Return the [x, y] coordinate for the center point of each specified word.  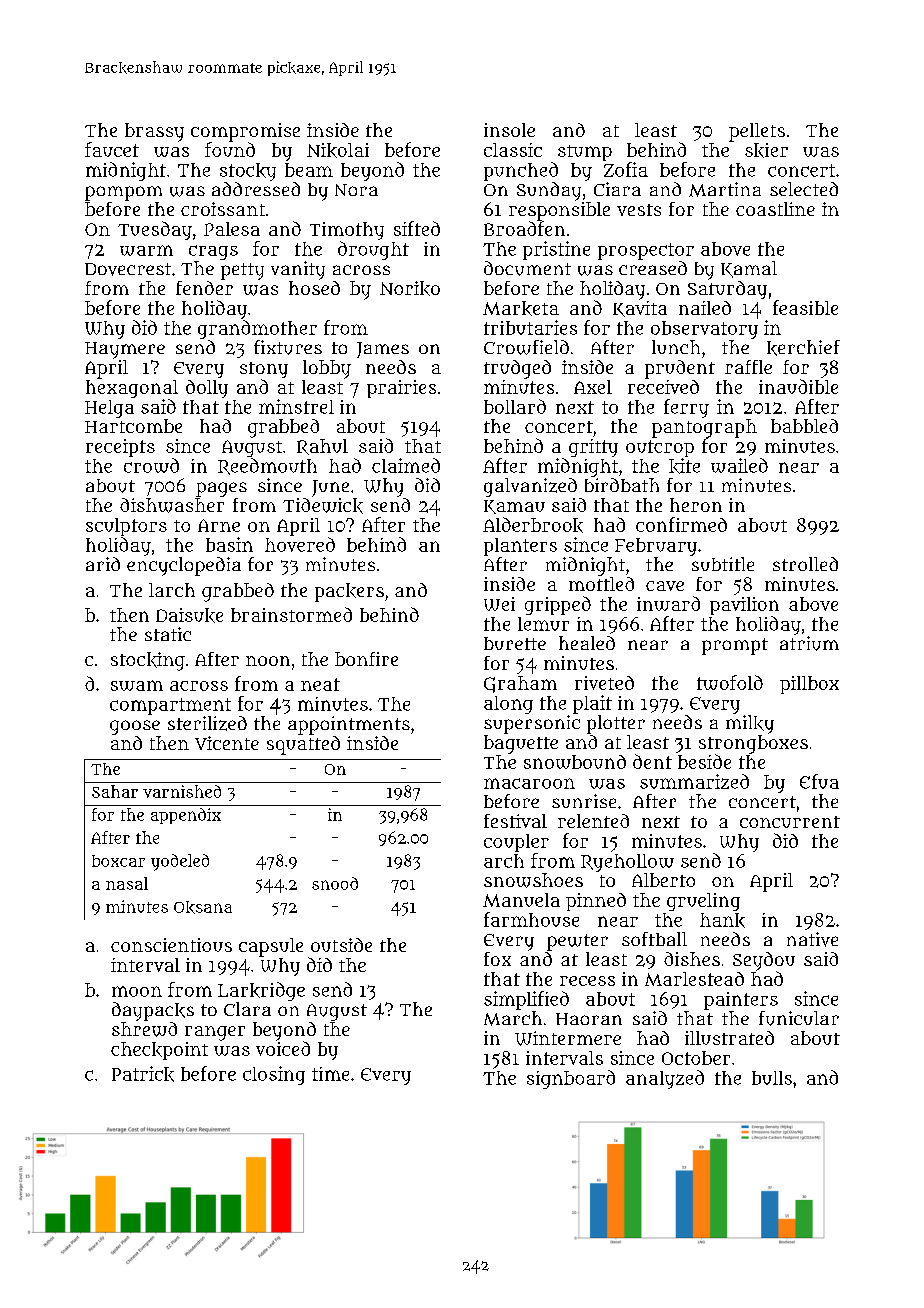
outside [341, 945]
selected [804, 189]
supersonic [532, 724]
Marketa [521, 308]
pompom [123, 193]
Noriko [410, 288]
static [168, 634]
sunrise [584, 801]
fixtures [288, 347]
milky [750, 724]
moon [137, 991]
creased [653, 268]
